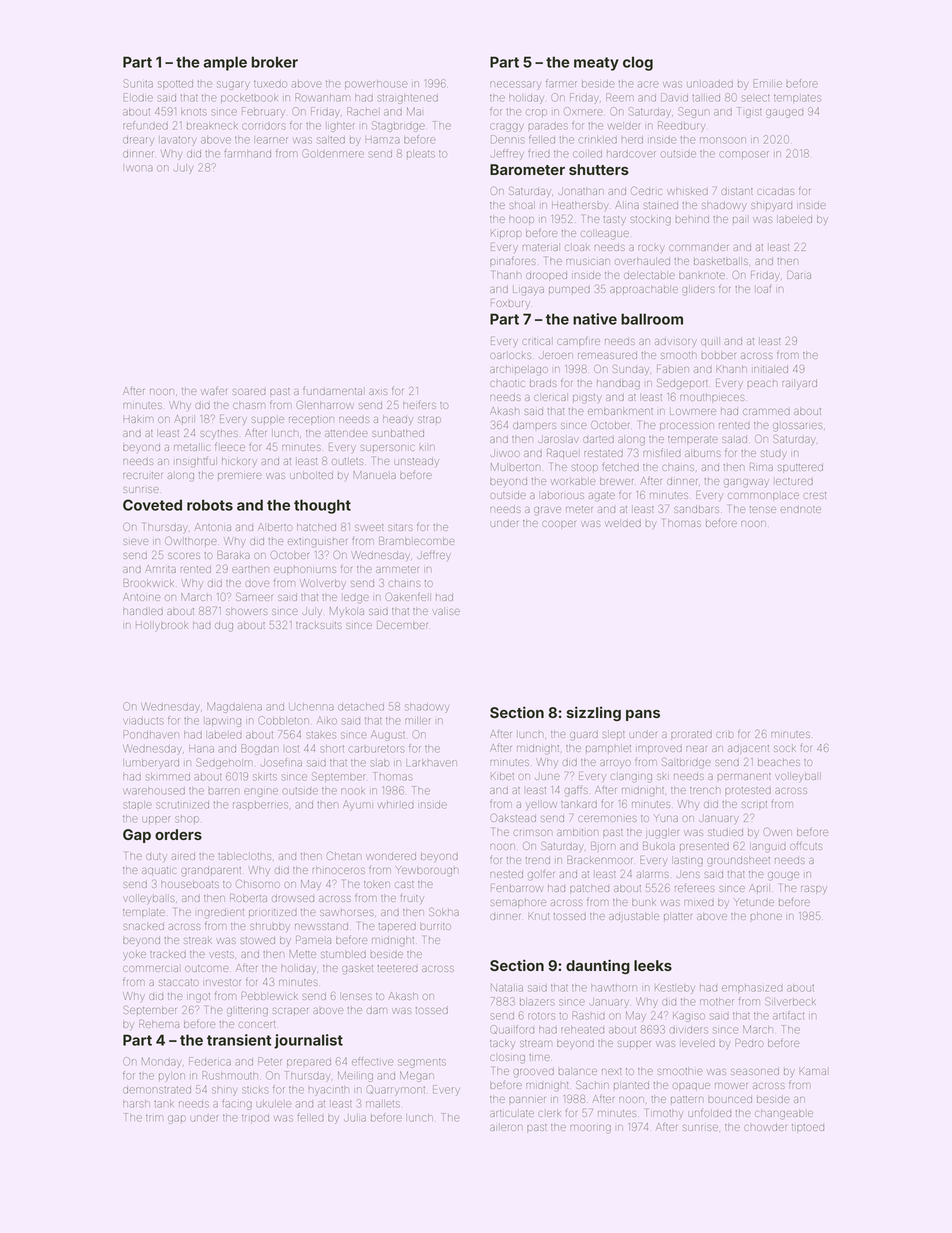  Describe the element at coordinates (348, 461) in the page. I see `outlets` at that location.
